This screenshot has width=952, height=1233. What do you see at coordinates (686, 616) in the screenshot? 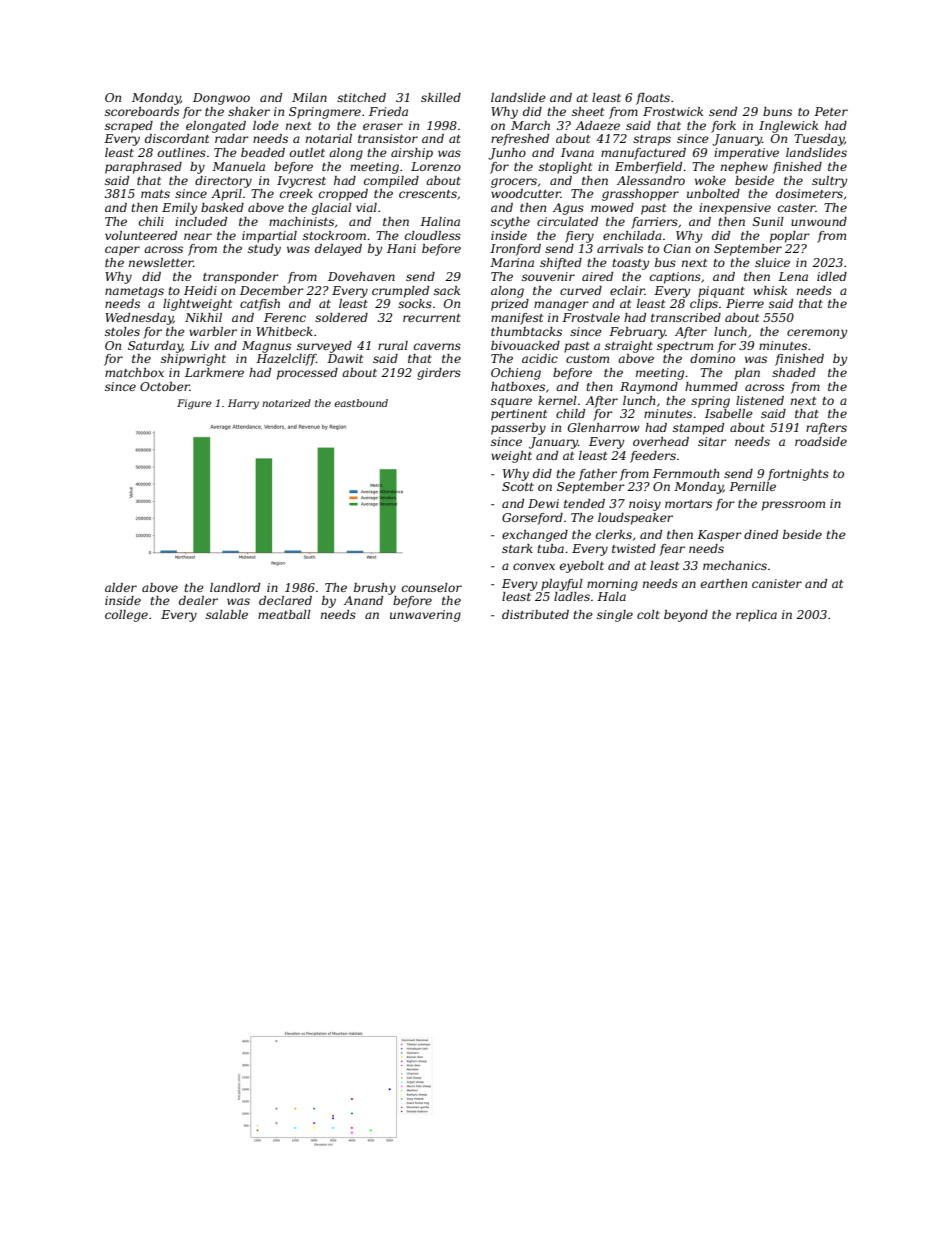
I see `beyond` at bounding box center [686, 616].
